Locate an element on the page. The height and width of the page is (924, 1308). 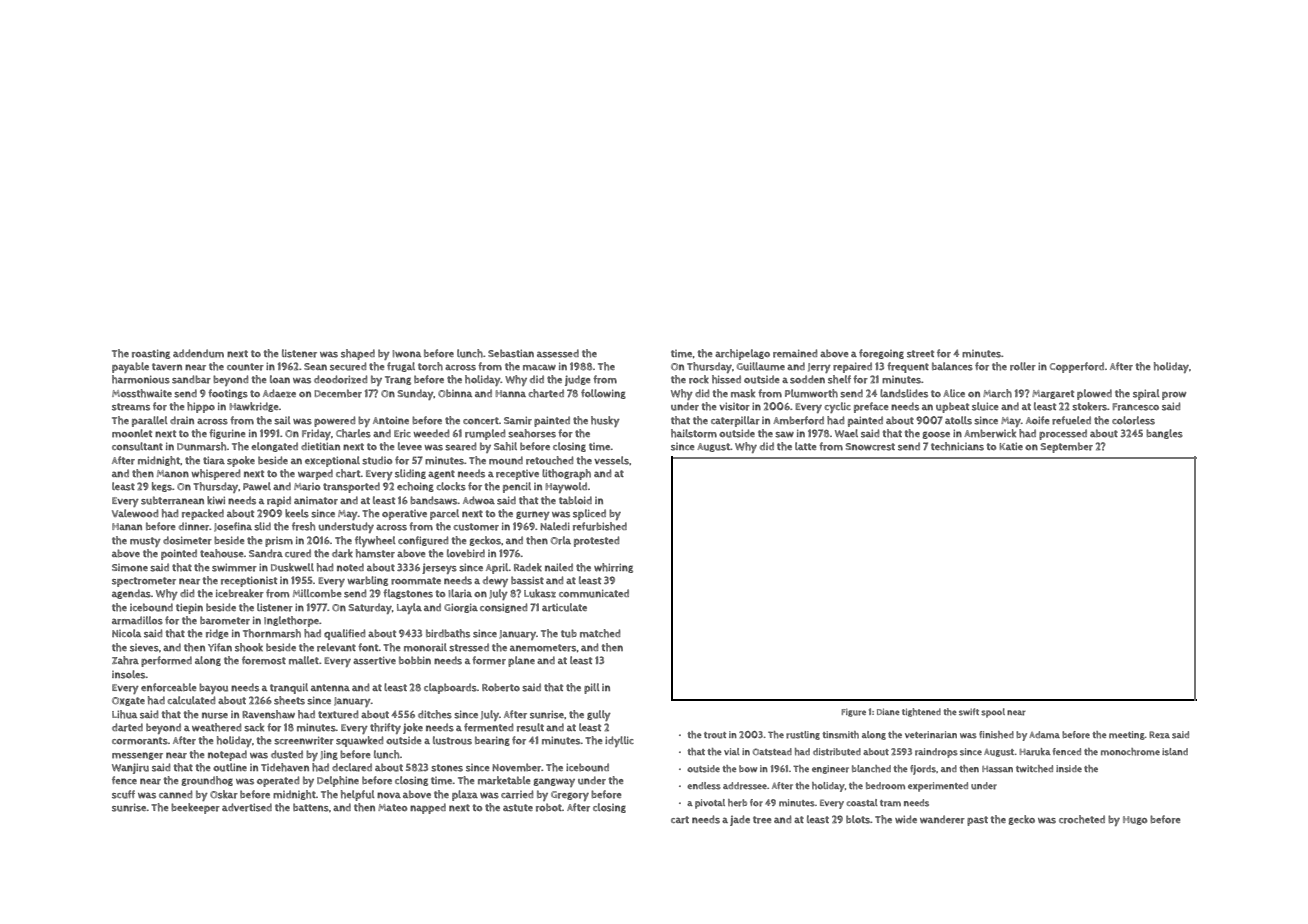
performed is located at coordinates (166, 661).
